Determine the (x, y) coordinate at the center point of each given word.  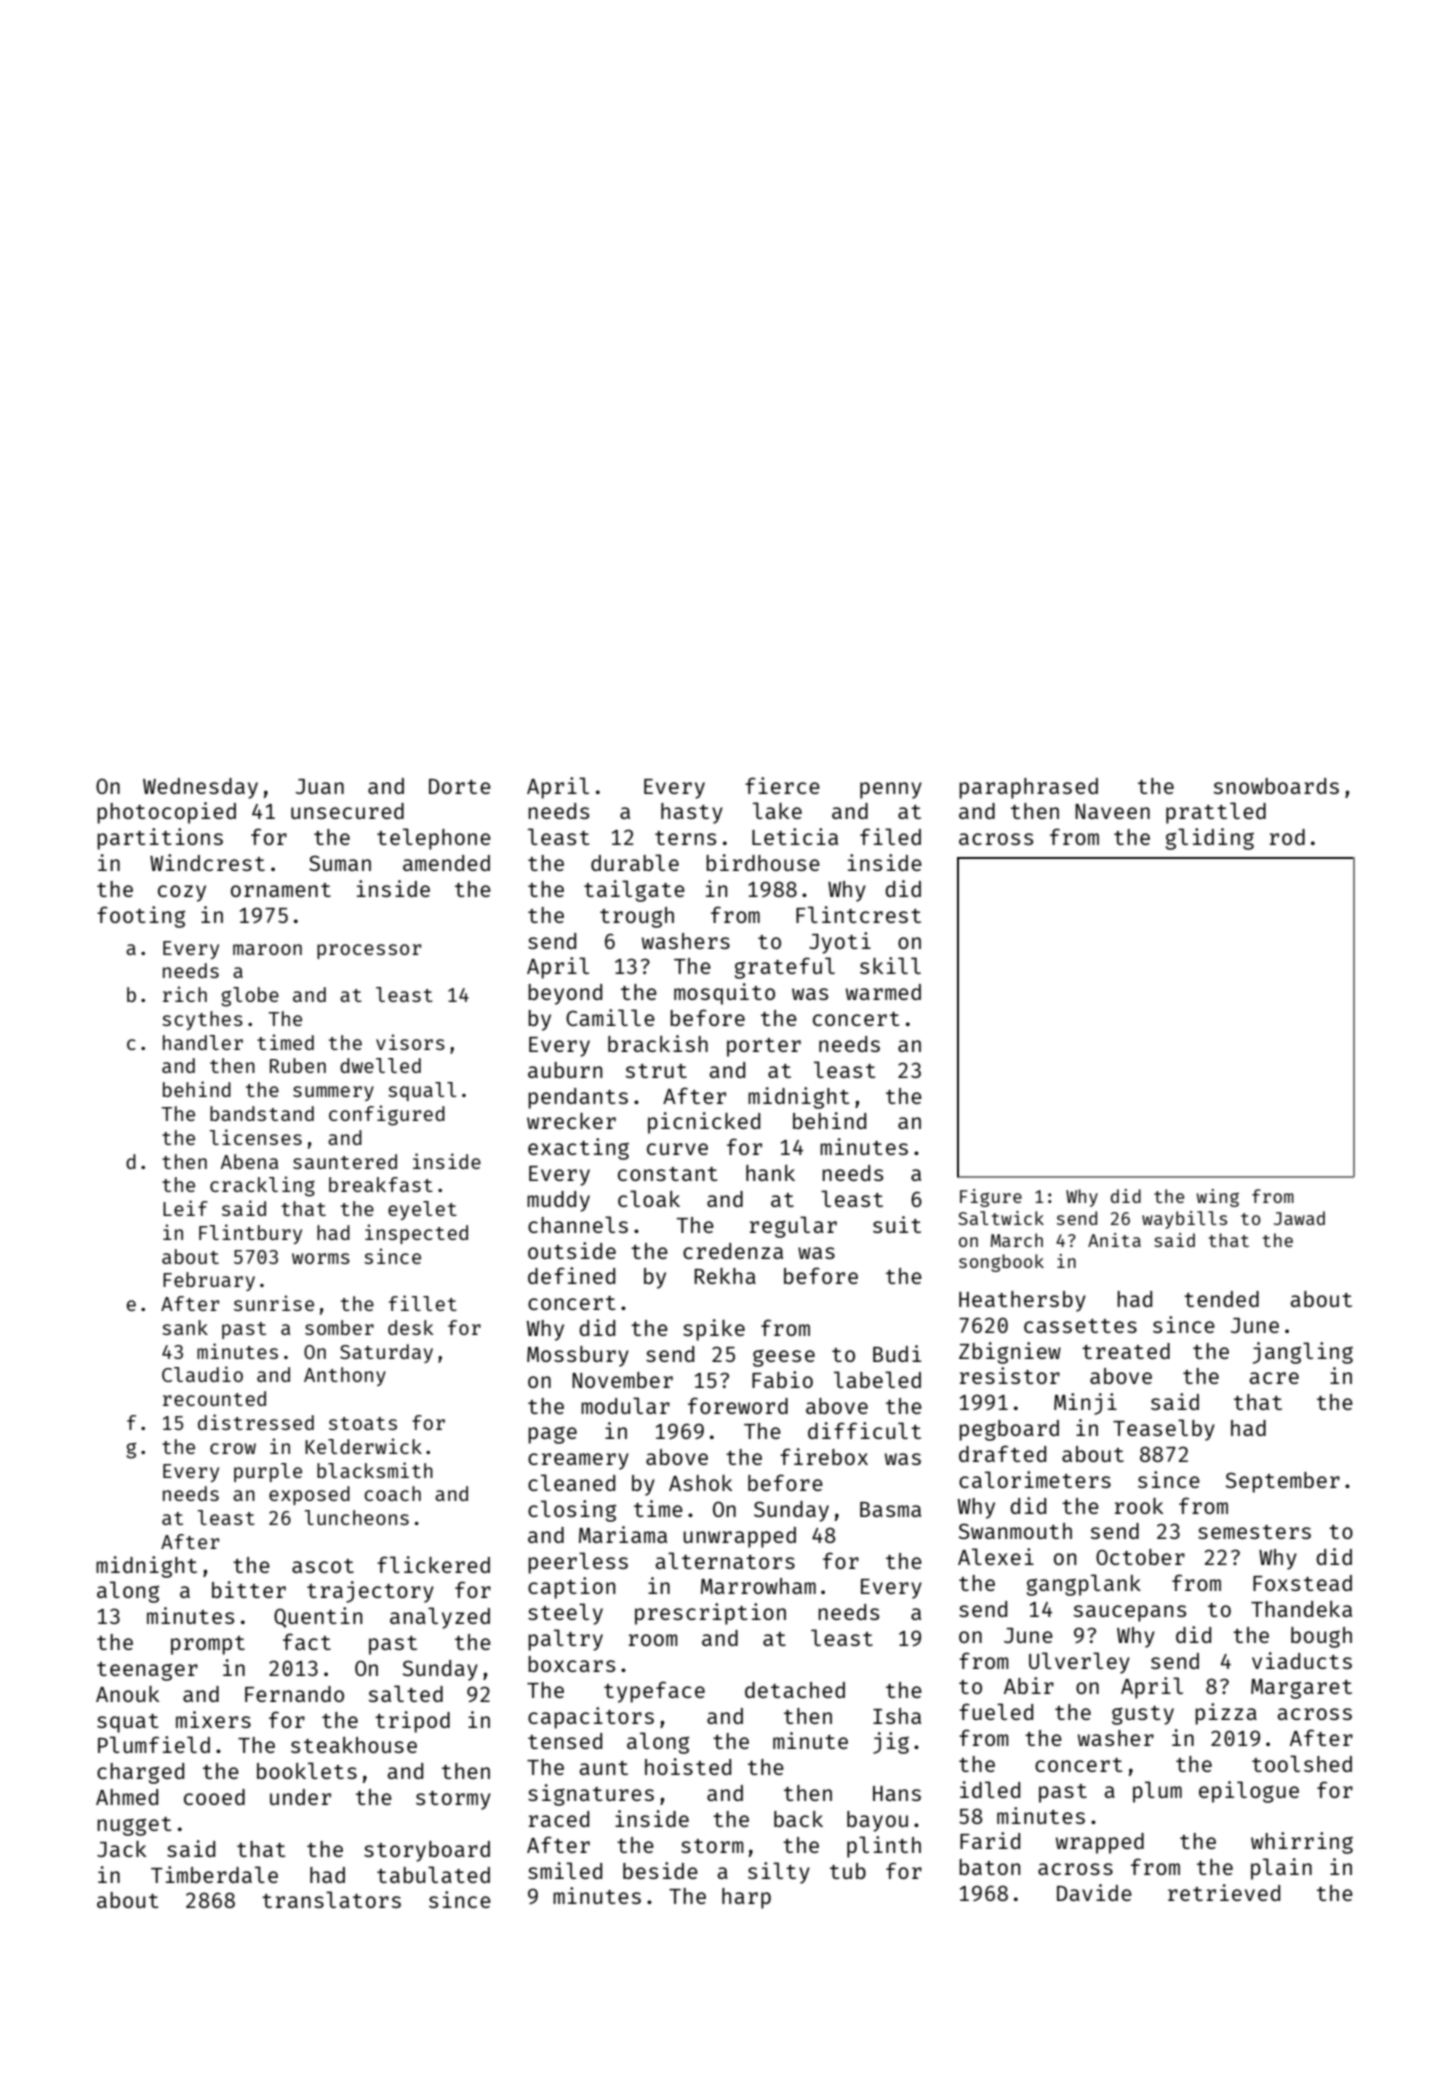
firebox (824, 1456)
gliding (1210, 839)
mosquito (724, 994)
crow (233, 1448)
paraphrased (1028, 788)
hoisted (688, 1766)
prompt (208, 1645)
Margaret (1301, 1689)
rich (185, 994)
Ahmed (127, 1797)
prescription (710, 1614)
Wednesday (200, 788)
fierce (782, 785)
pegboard (1009, 1430)
